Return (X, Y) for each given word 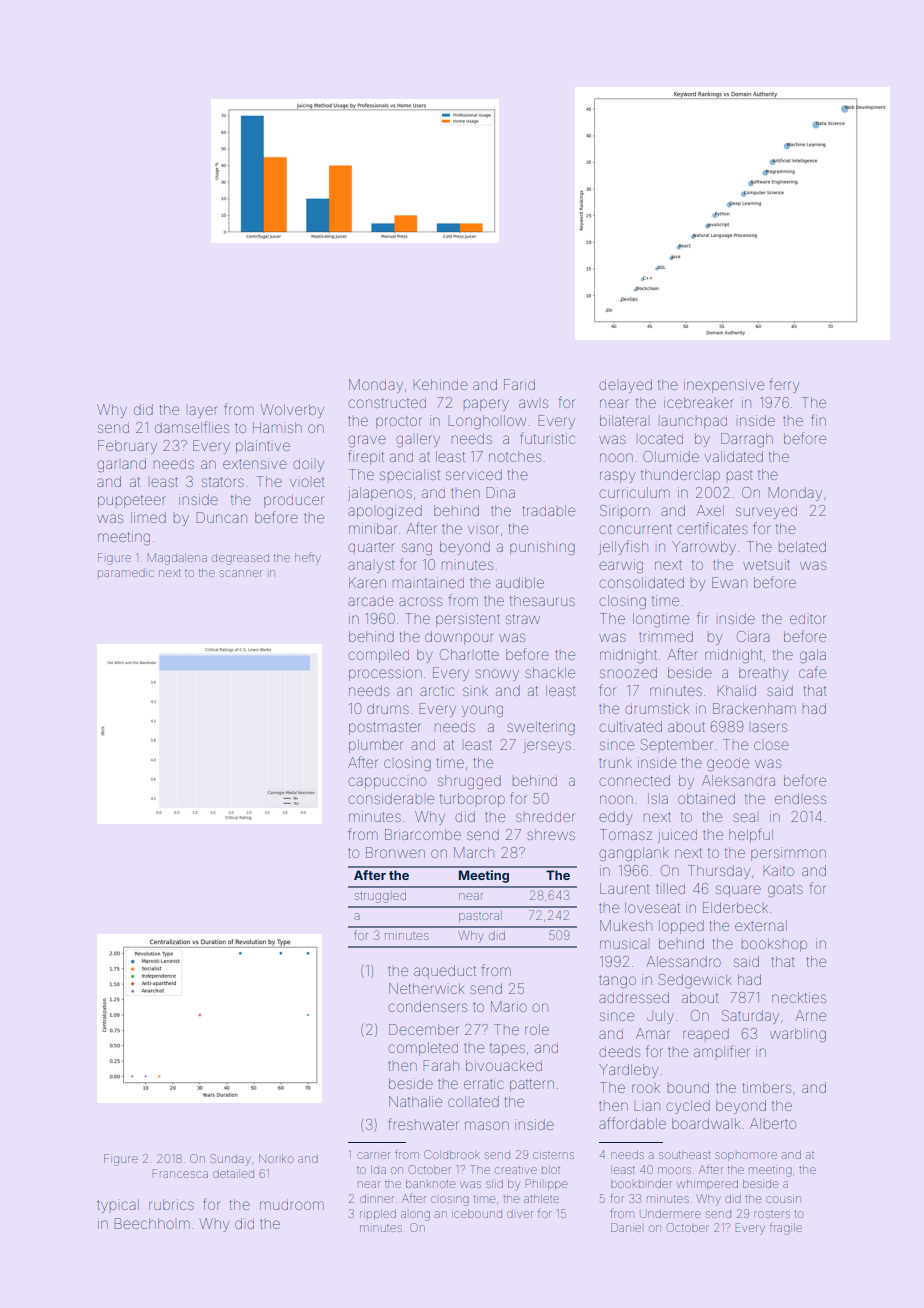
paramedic (125, 573)
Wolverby (292, 411)
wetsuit (766, 564)
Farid (519, 384)
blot (551, 1170)
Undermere (670, 1213)
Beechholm (152, 1223)
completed (423, 1049)
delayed (626, 386)
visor (483, 529)
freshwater (423, 1124)
